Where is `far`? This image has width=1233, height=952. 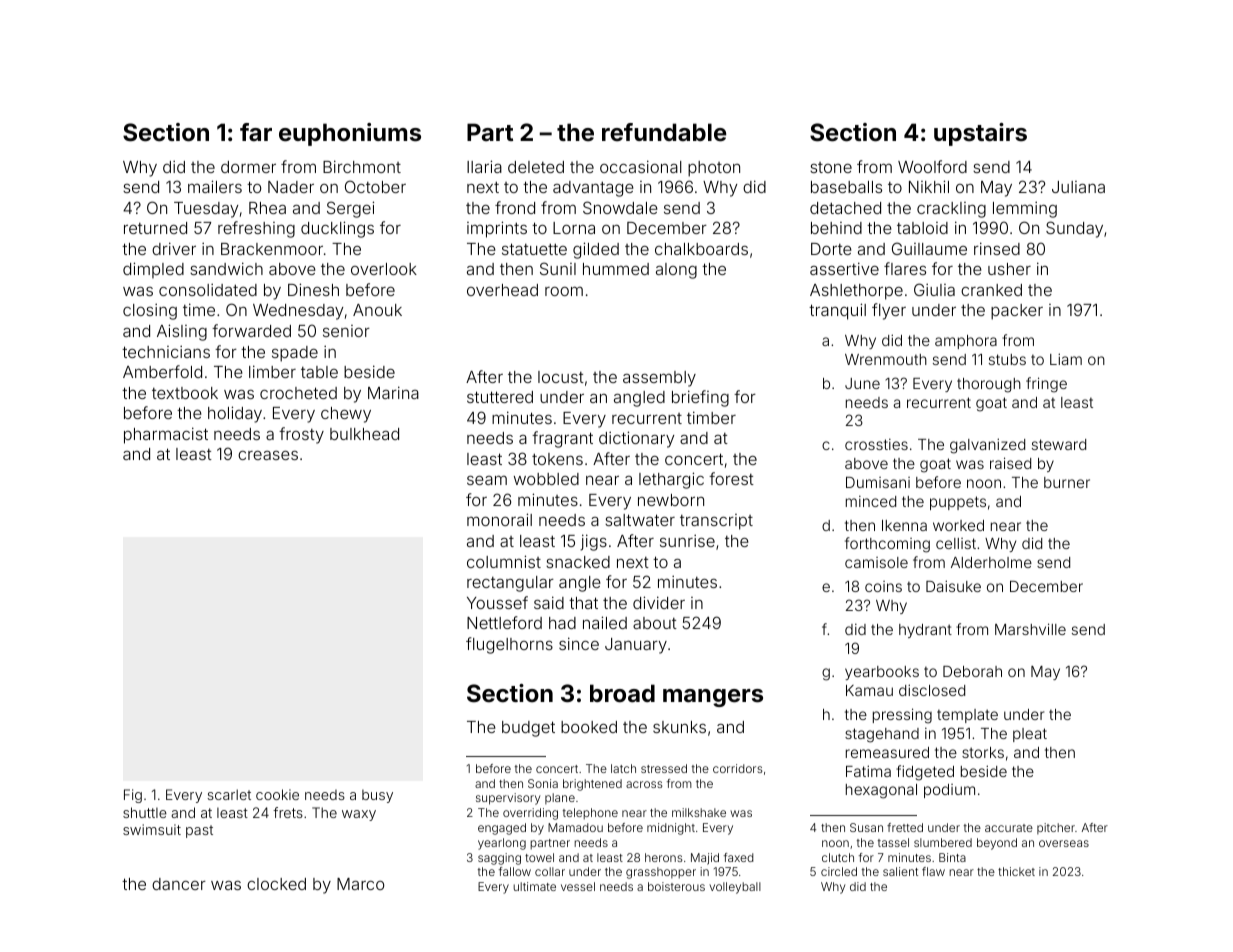 far is located at coordinates (256, 132).
